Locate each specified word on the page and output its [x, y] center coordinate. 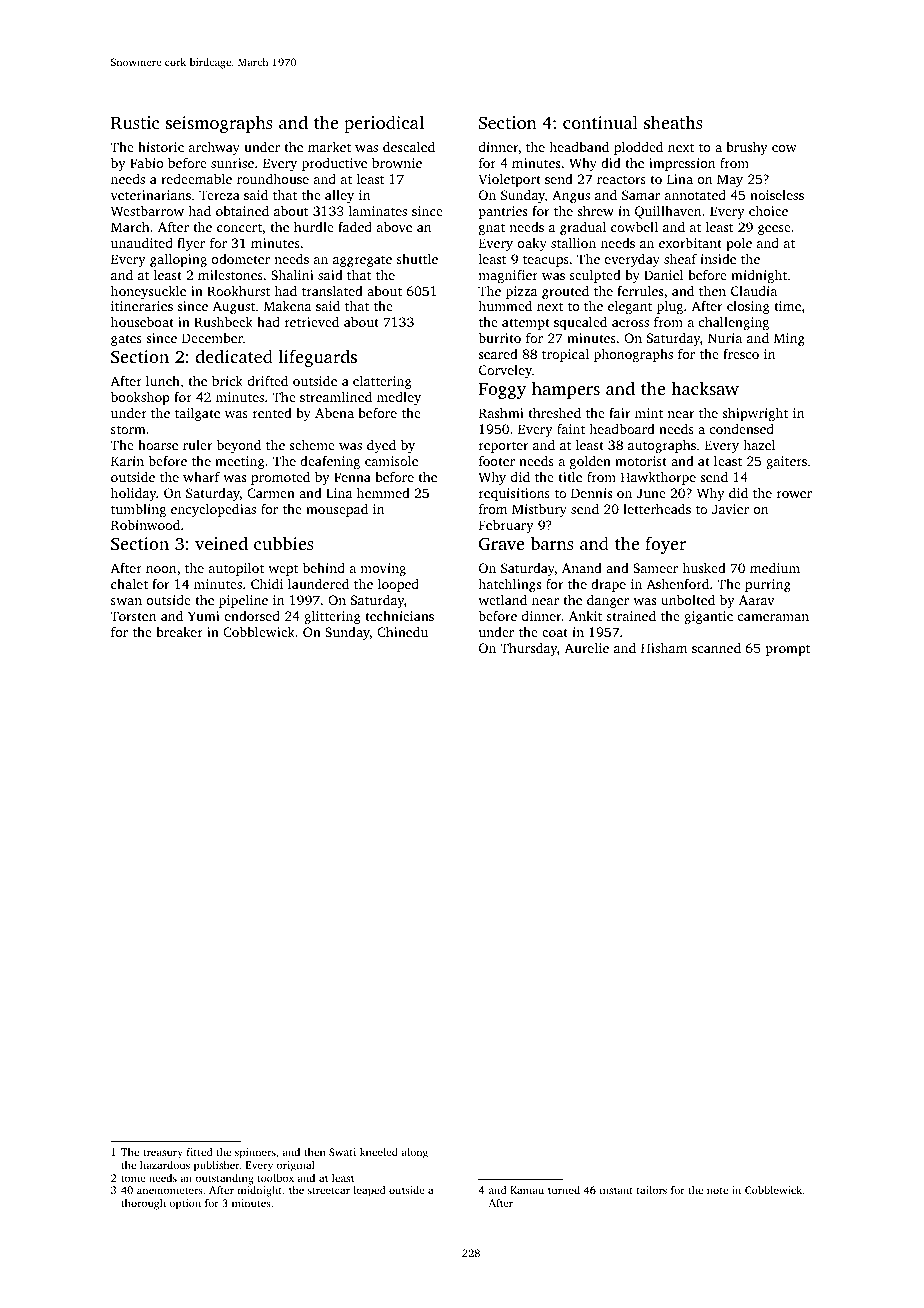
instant [616, 1190]
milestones [230, 275]
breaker [179, 632]
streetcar [329, 1190]
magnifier [508, 276]
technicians [399, 616]
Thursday [528, 649]
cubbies [284, 543]
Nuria [725, 338]
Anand [582, 568]
